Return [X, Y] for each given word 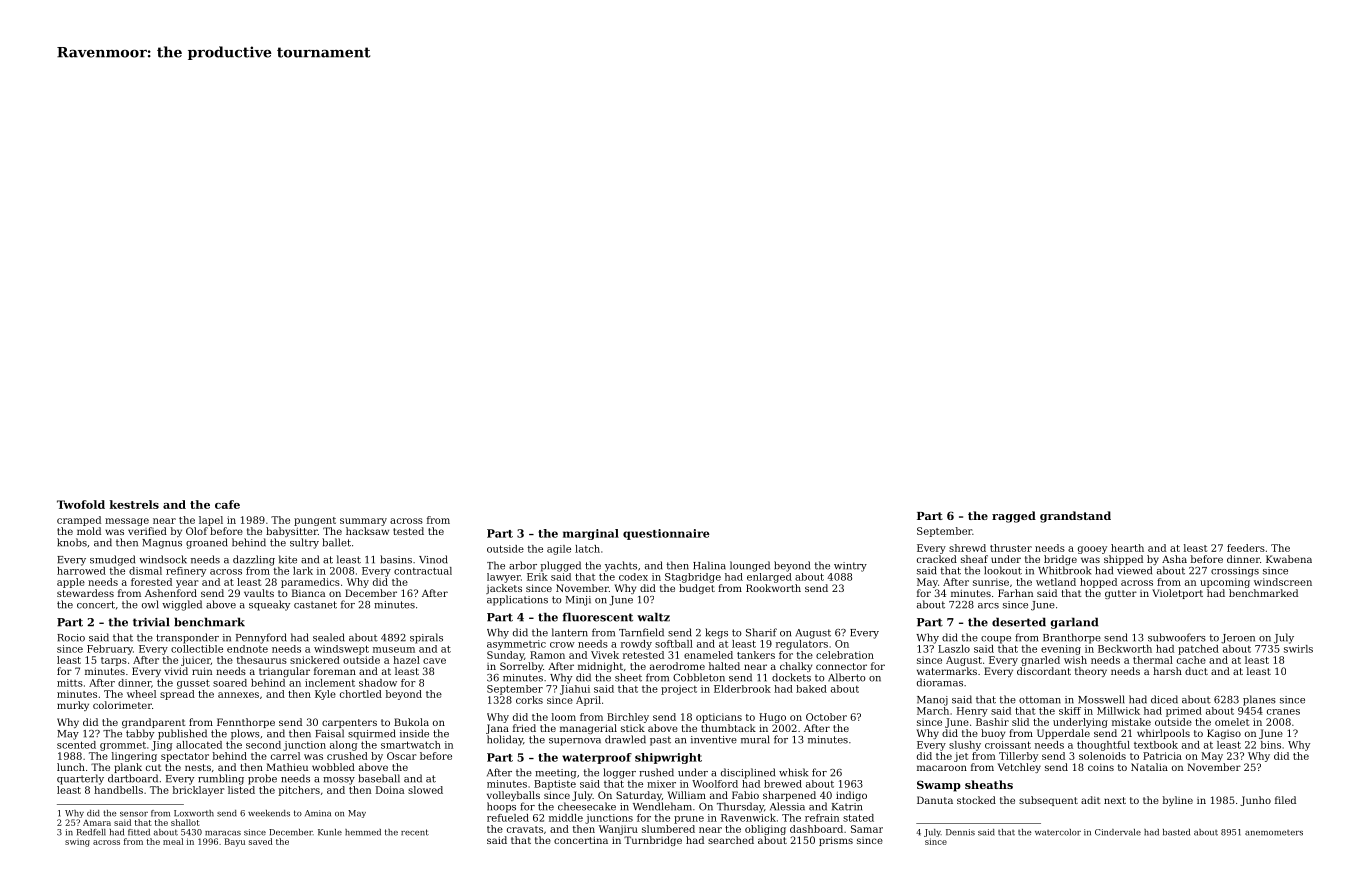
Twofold [81, 504]
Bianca [308, 593]
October [826, 717]
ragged [1014, 517]
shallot [185, 822]
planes [1259, 700]
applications [517, 600]
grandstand [1075, 517]
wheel [141, 694]
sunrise [991, 582]
